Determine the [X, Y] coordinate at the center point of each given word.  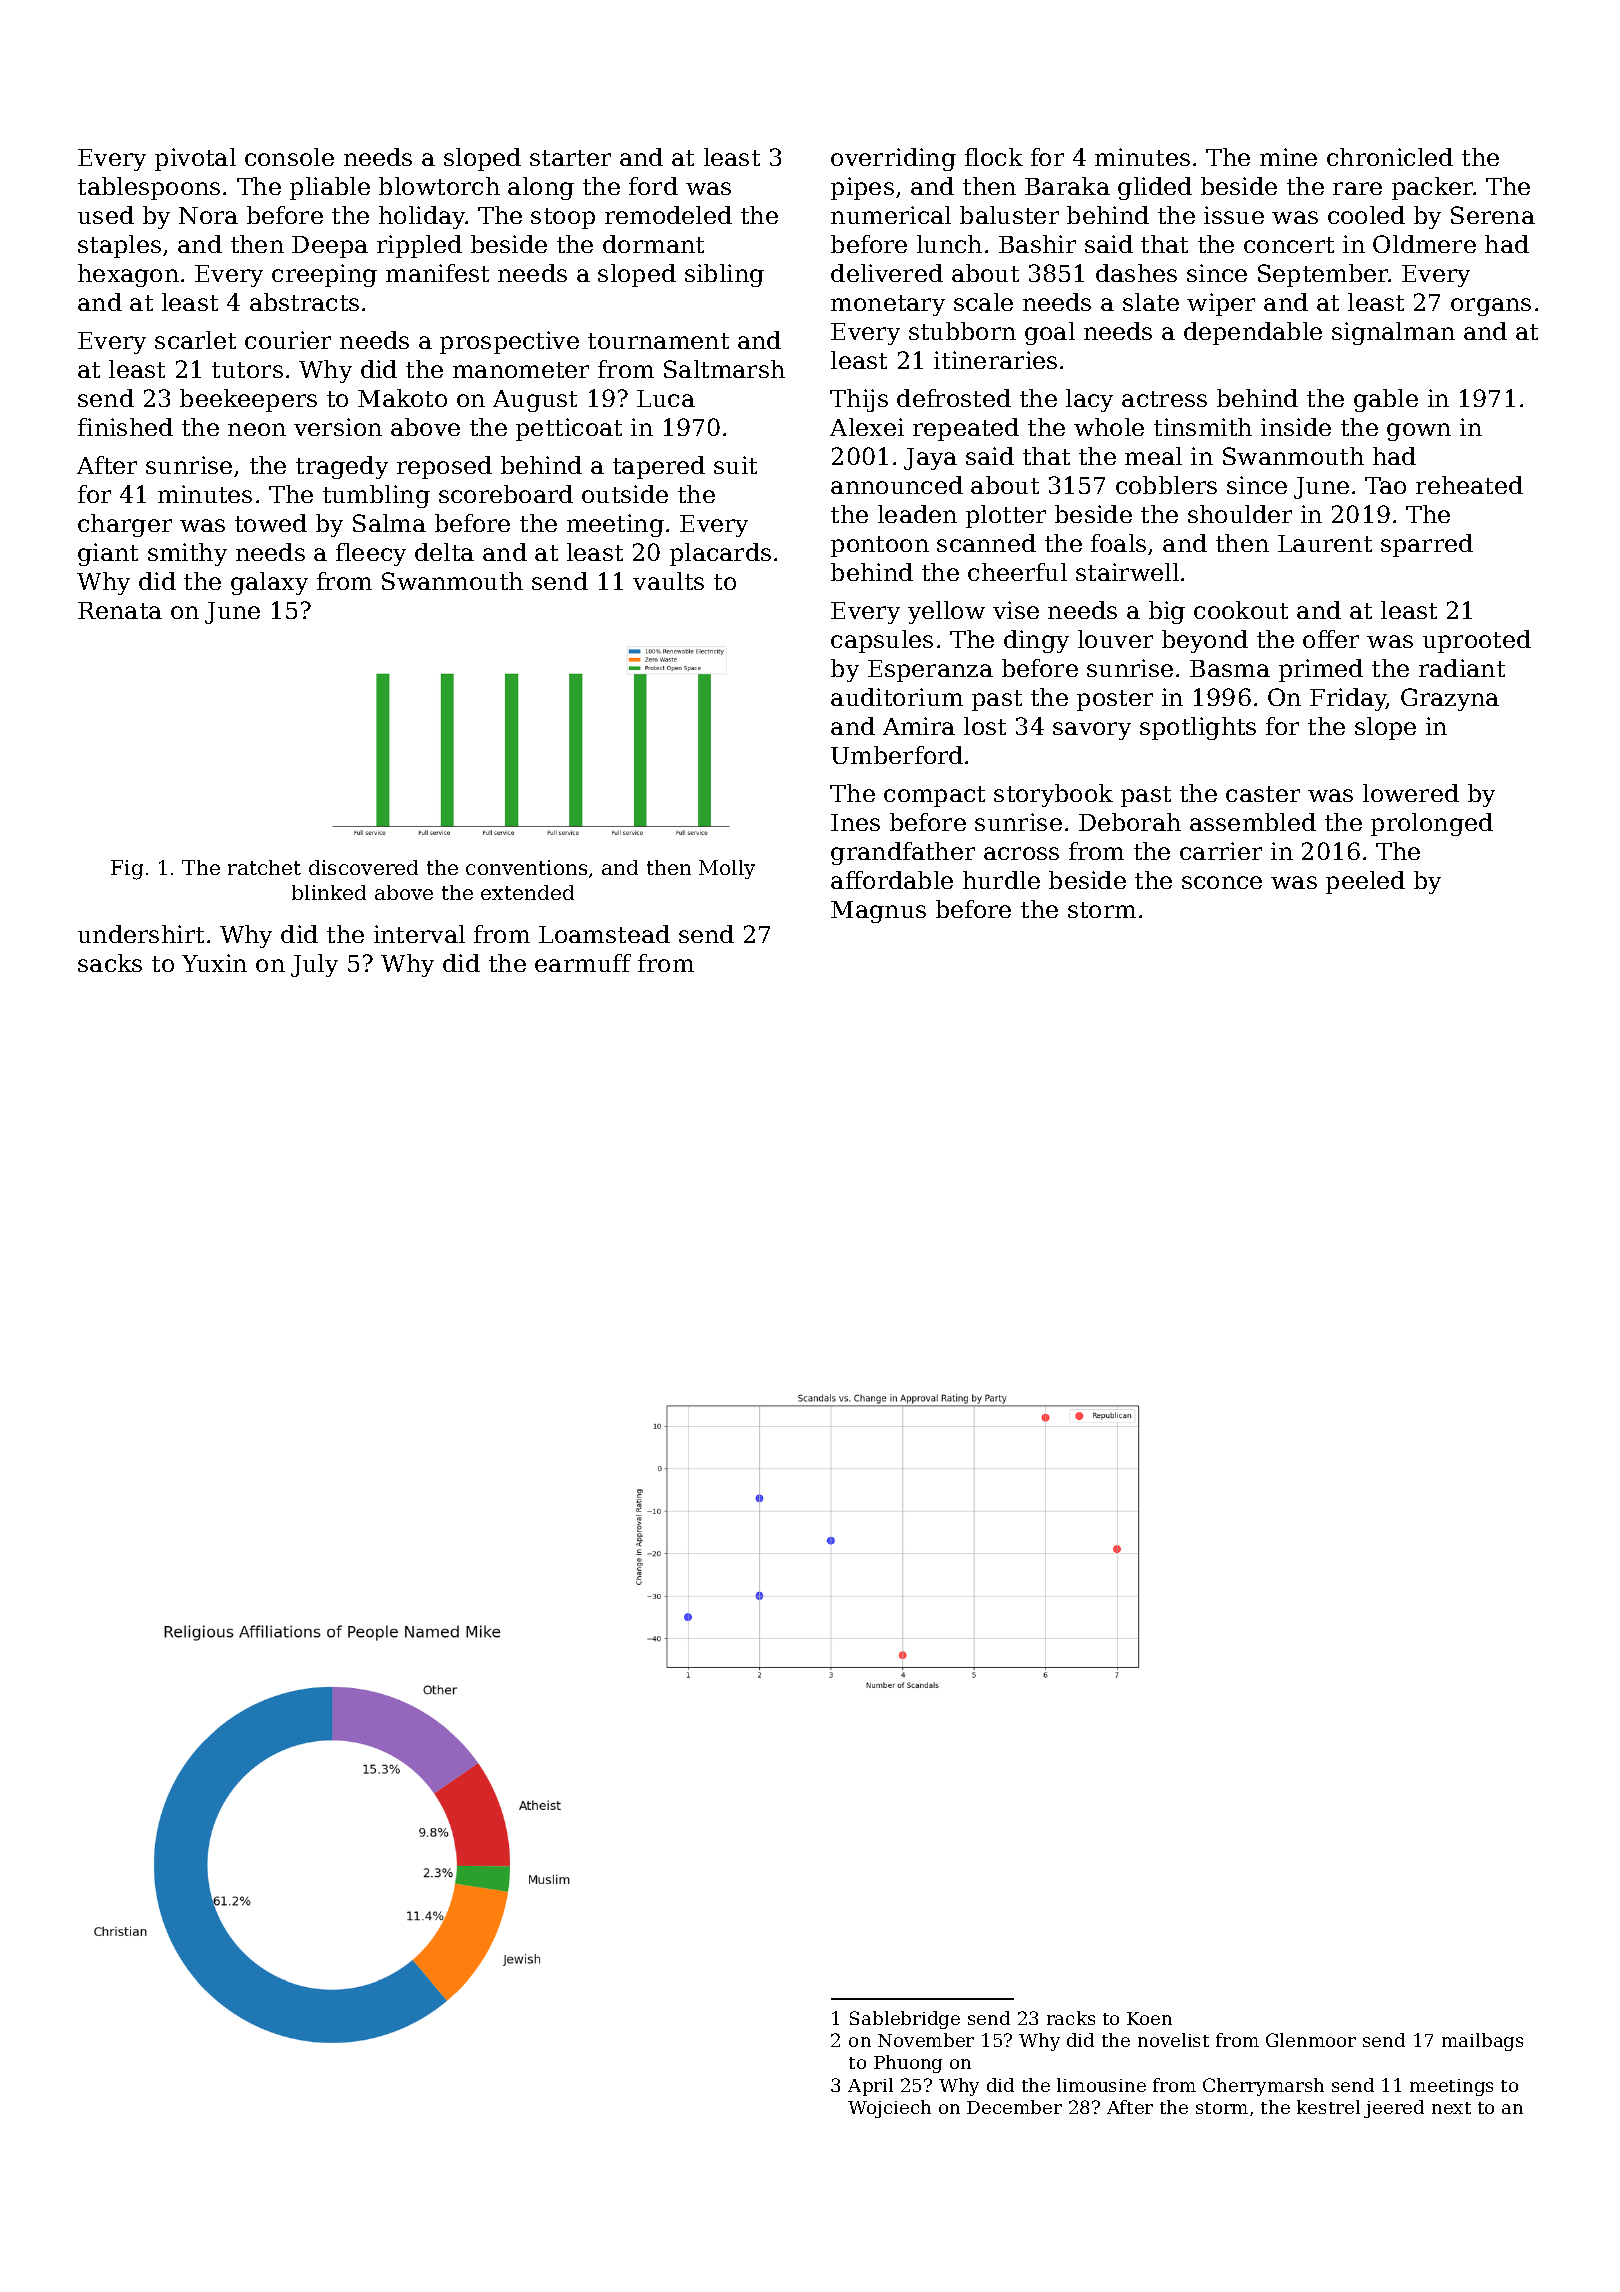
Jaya [930, 459]
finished [125, 427]
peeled [1365, 882]
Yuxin [214, 963]
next [1451, 2108]
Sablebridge [905, 2020]
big [1167, 612]
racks [1071, 2018]
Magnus [878, 912]
